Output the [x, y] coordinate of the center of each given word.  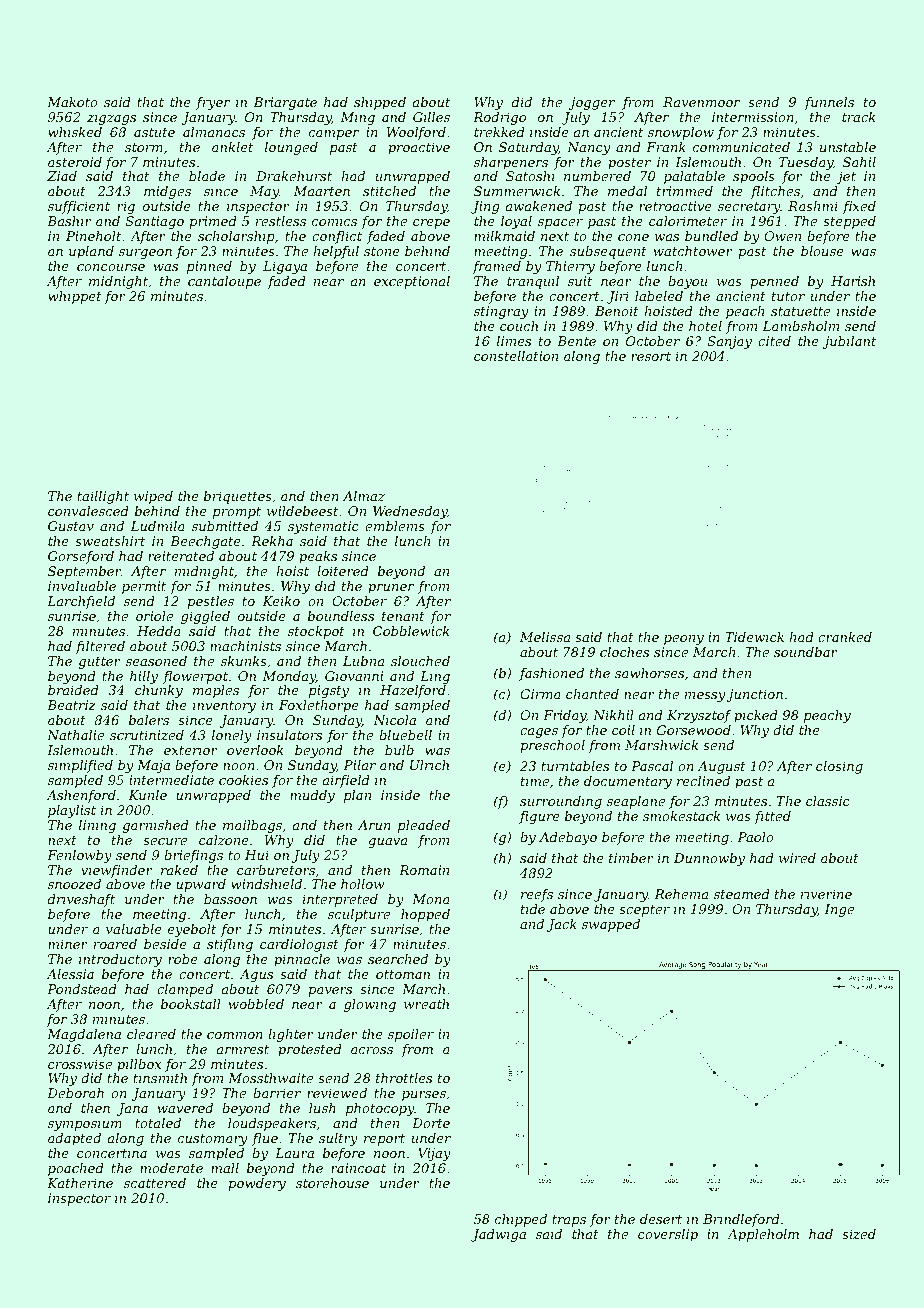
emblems [395, 526]
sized [859, 1234]
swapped [611, 925]
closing [839, 767]
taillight [103, 497]
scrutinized [147, 735]
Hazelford [413, 691]
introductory [120, 960]
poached [76, 1169]
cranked [845, 637]
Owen [782, 236]
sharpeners [511, 163]
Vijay [434, 1154]
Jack [562, 925]
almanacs [214, 132]
